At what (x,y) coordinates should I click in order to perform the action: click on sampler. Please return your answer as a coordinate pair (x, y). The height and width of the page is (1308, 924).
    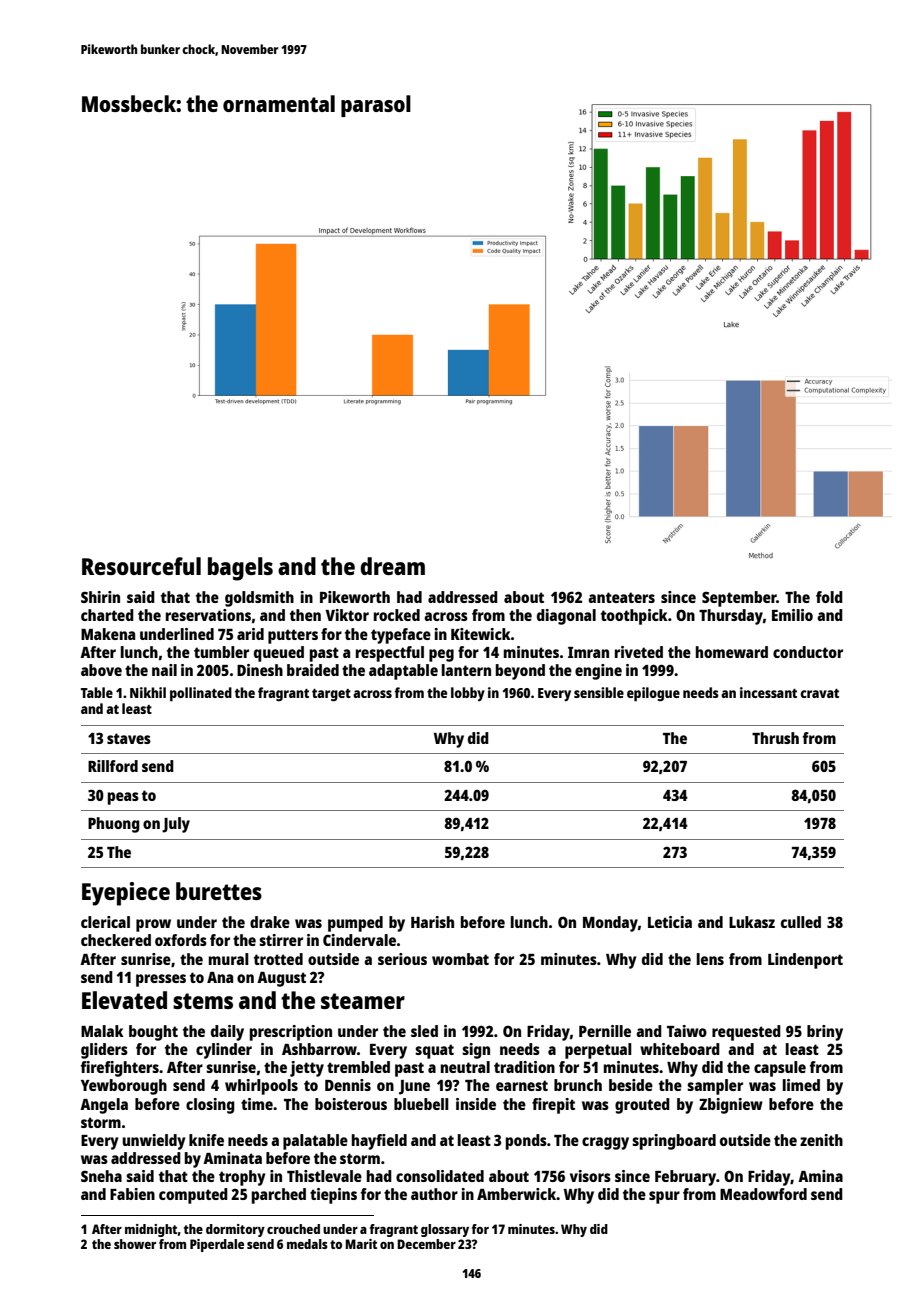
    Looking at the image, I should click on (715, 1087).
